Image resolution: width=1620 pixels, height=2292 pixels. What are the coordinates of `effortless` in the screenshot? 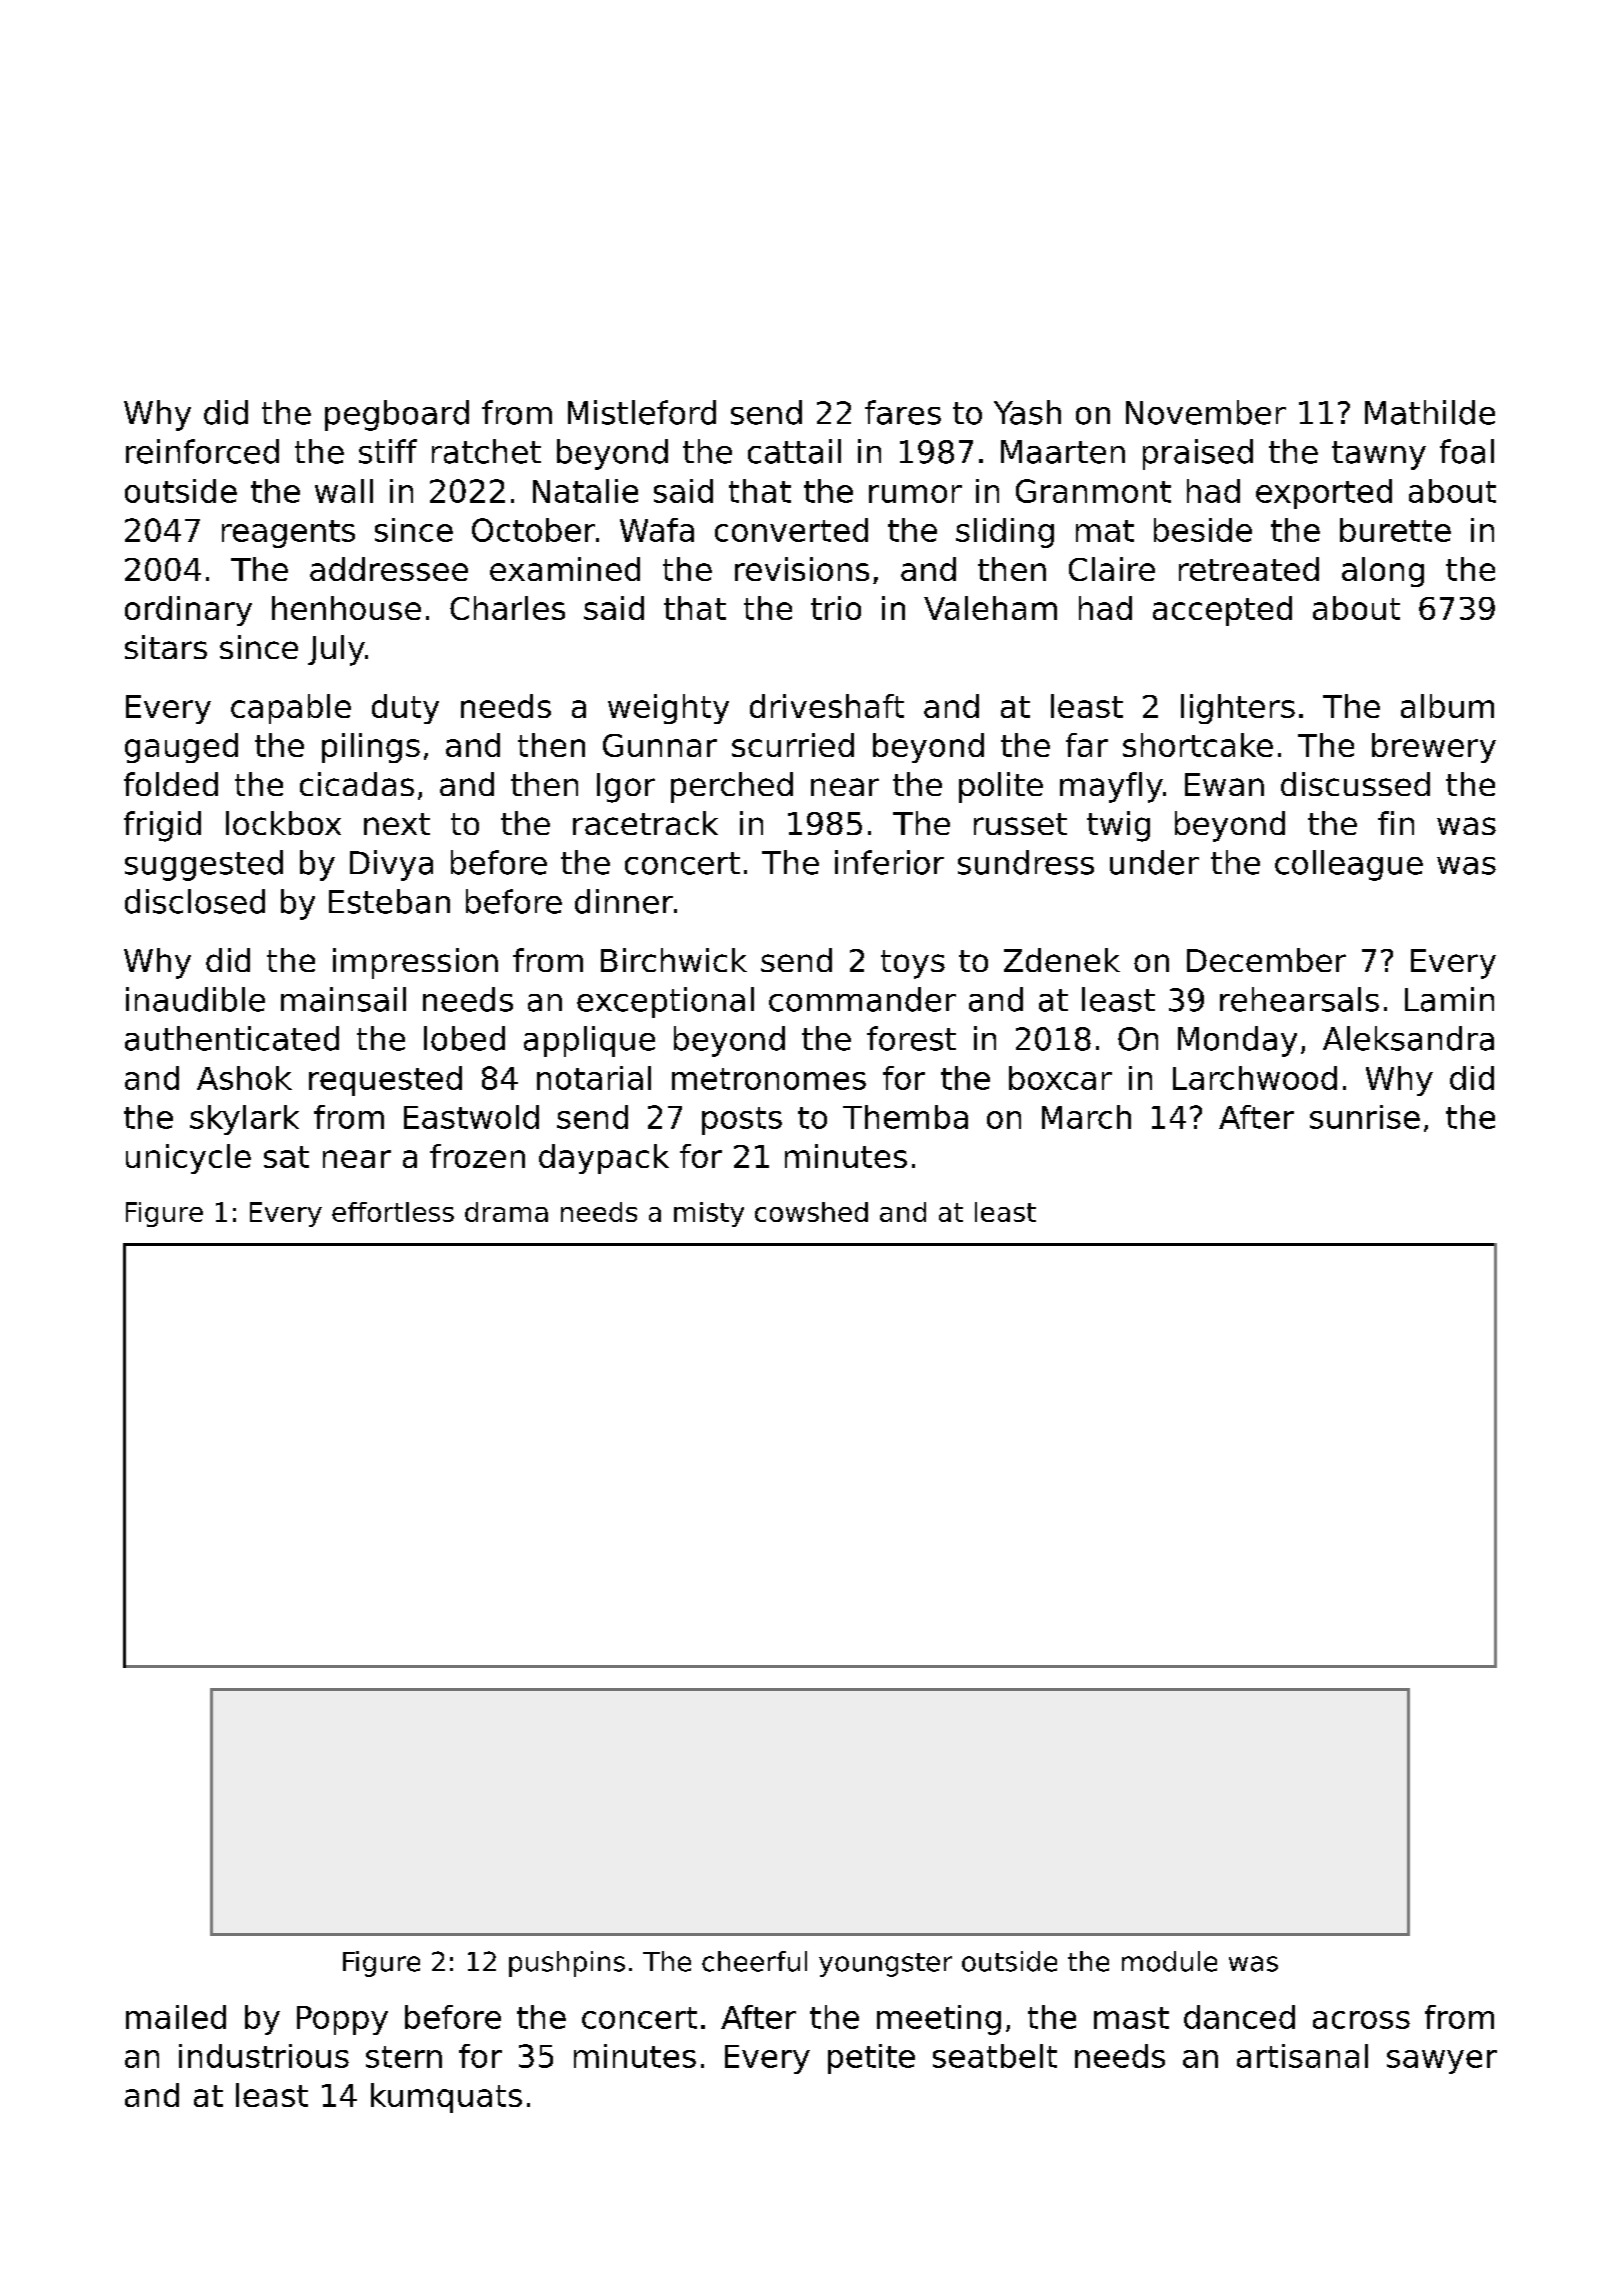 It's located at (393, 1212).
